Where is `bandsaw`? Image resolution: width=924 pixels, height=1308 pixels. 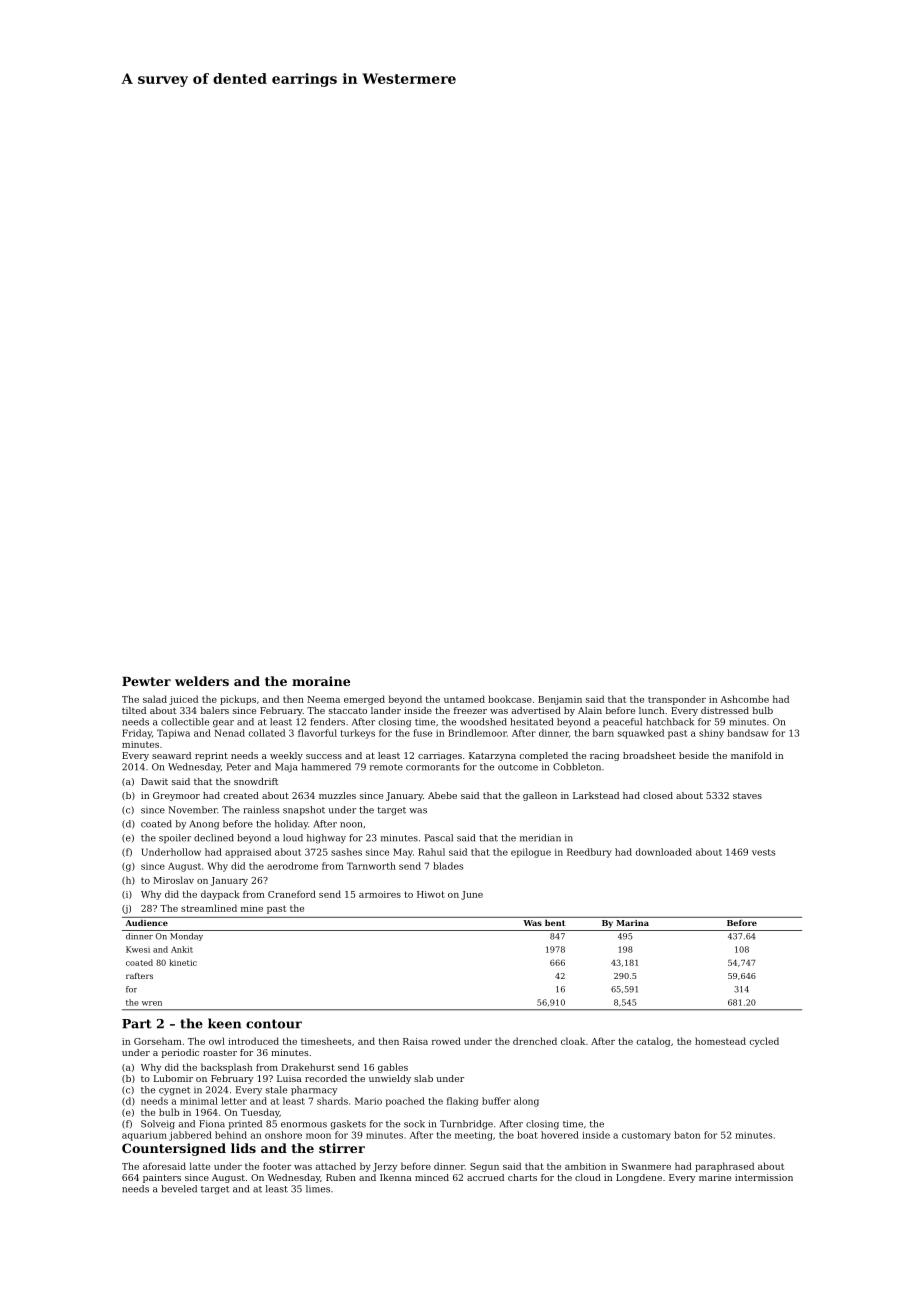
bandsaw is located at coordinates (747, 733).
